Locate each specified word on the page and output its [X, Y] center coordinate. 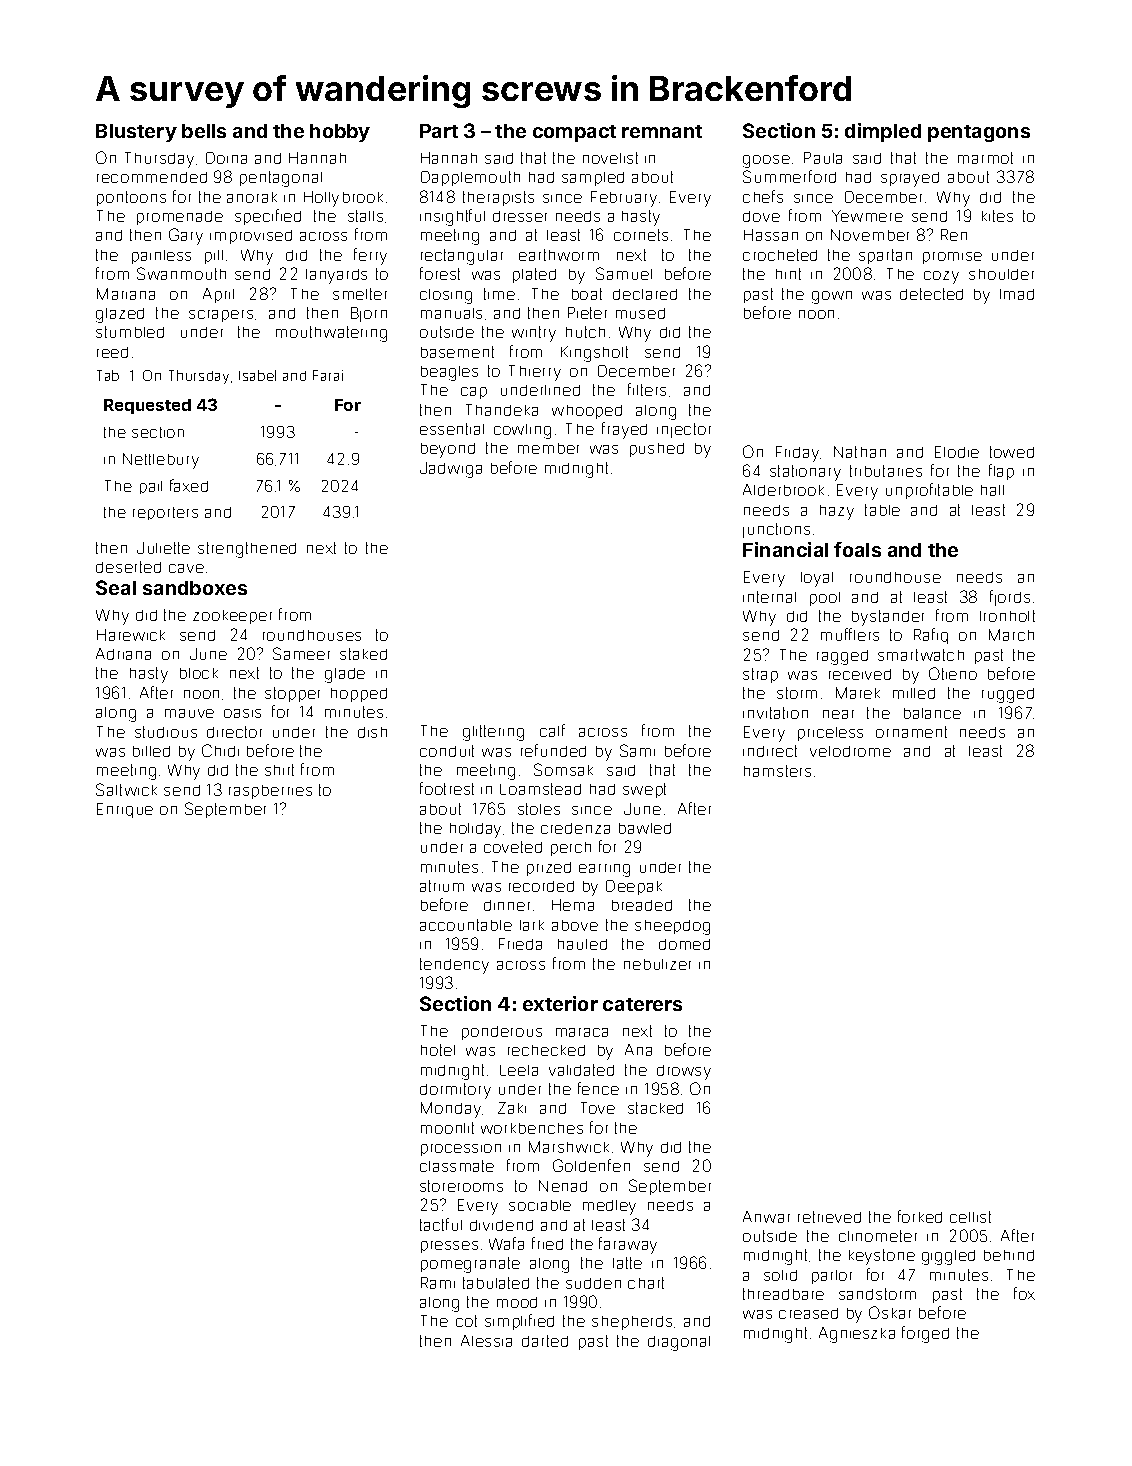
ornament [911, 732]
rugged [1008, 695]
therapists [498, 198]
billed [151, 751]
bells [204, 131]
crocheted [780, 255]
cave [186, 568]
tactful [441, 1224]
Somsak [563, 769]
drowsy [684, 1072]
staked [363, 654]
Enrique [125, 810]
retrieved [829, 1217]
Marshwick [569, 1147]
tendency [454, 966]
